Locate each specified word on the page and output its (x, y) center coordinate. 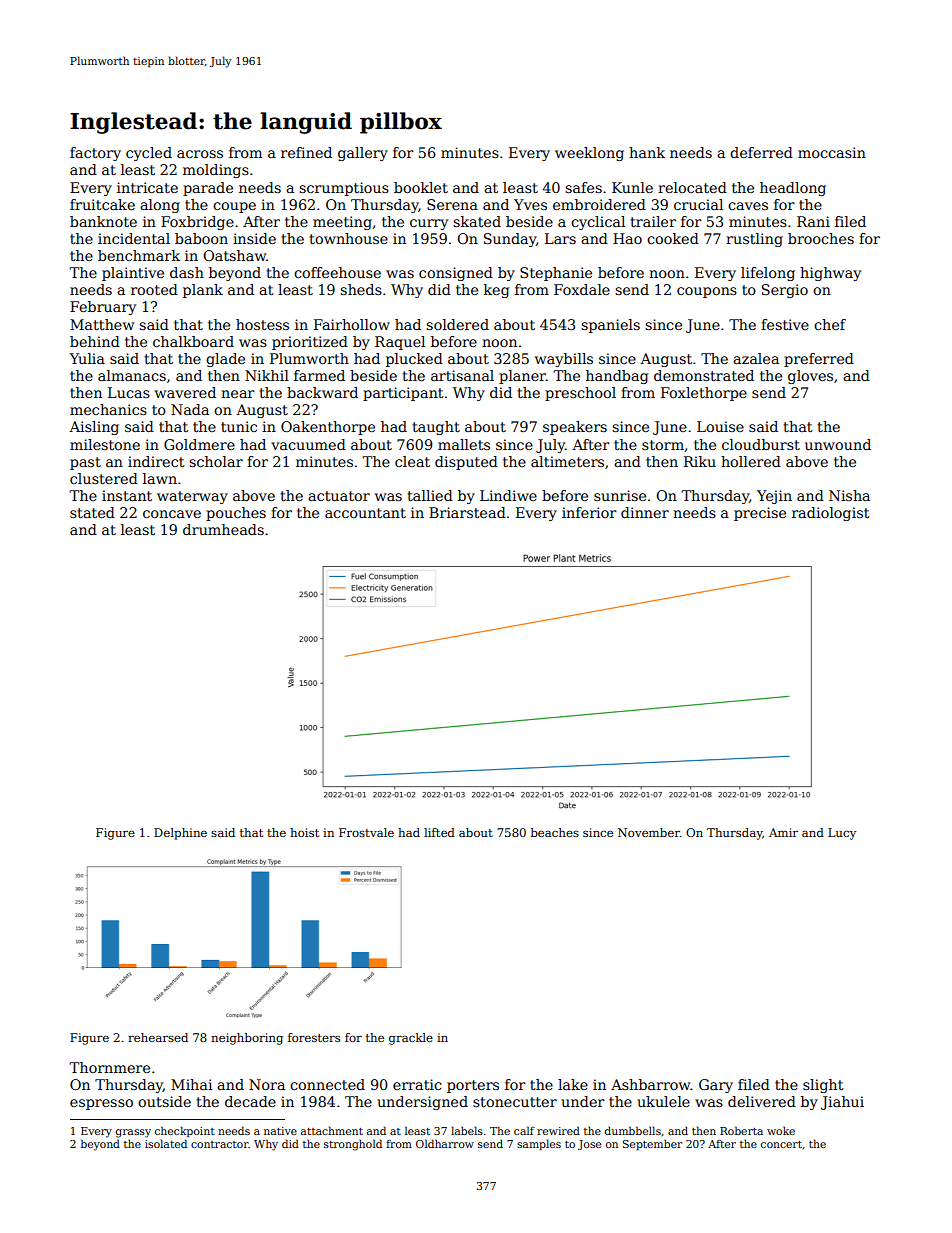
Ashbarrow (651, 1084)
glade (225, 360)
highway (830, 274)
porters (473, 1086)
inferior (589, 512)
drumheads (223, 529)
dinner (645, 512)
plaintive (133, 274)
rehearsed (158, 1037)
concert (781, 1144)
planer (522, 377)
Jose (589, 1145)
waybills (564, 360)
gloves (810, 377)
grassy (133, 1133)
